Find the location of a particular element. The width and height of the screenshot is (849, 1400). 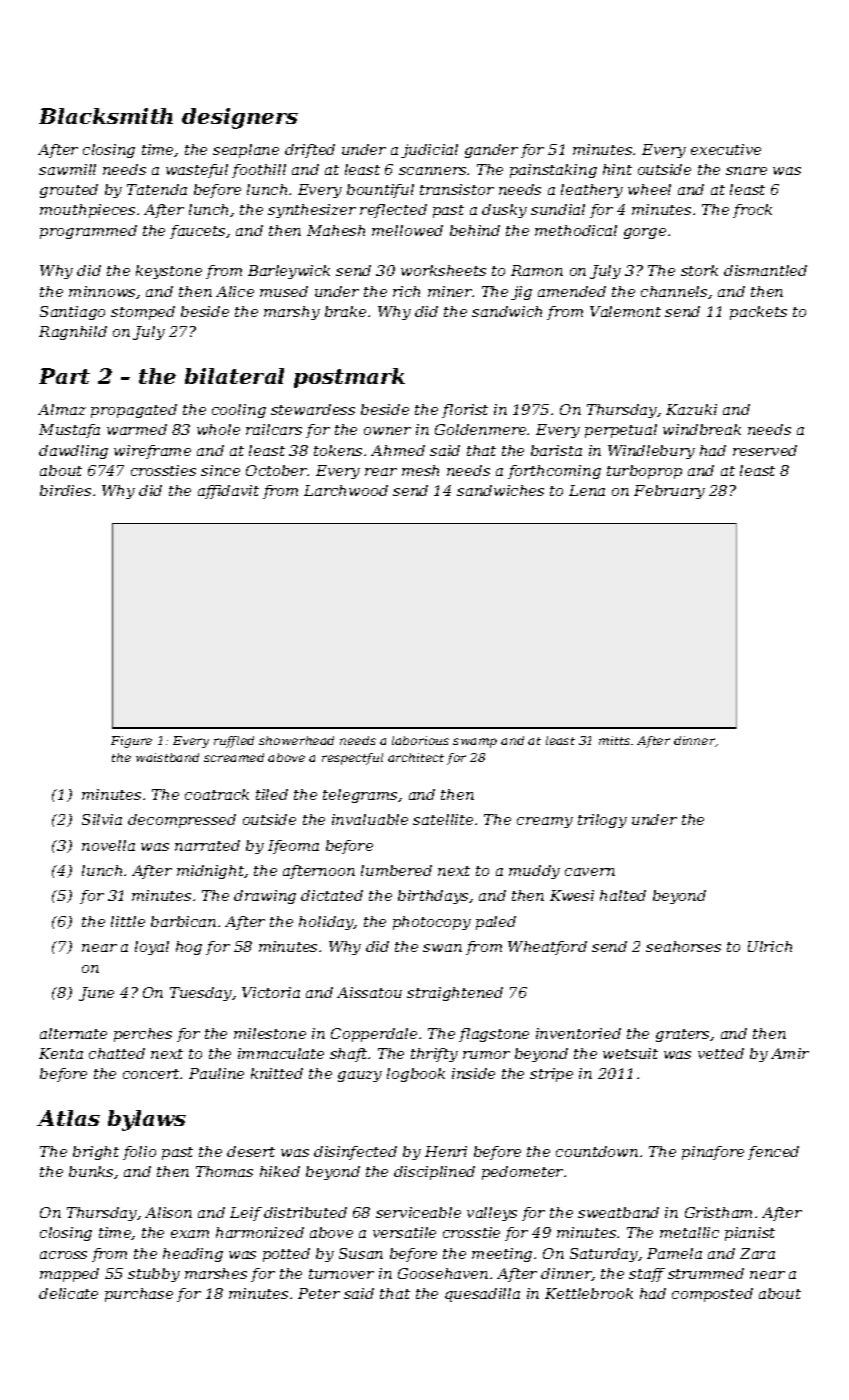

Amir is located at coordinates (790, 1053).
